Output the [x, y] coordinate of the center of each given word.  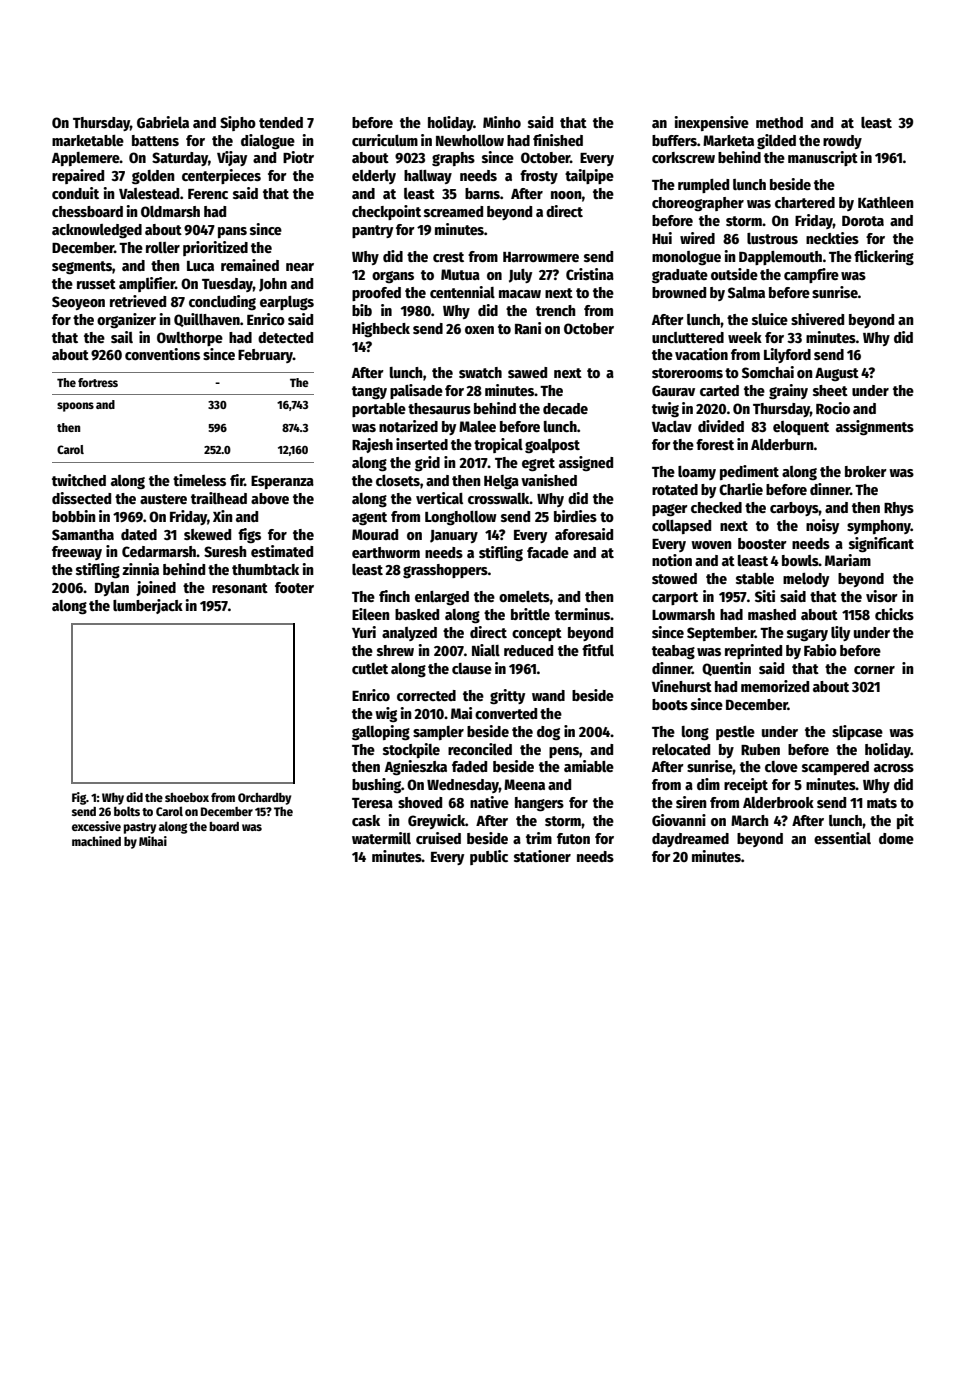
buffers [674, 140]
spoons [75, 407]
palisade [416, 391]
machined [96, 841]
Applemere [86, 159]
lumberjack [148, 606]
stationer [542, 856]
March [750, 820]
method [779, 122]
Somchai [768, 372]
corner [874, 670]
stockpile [411, 750]
